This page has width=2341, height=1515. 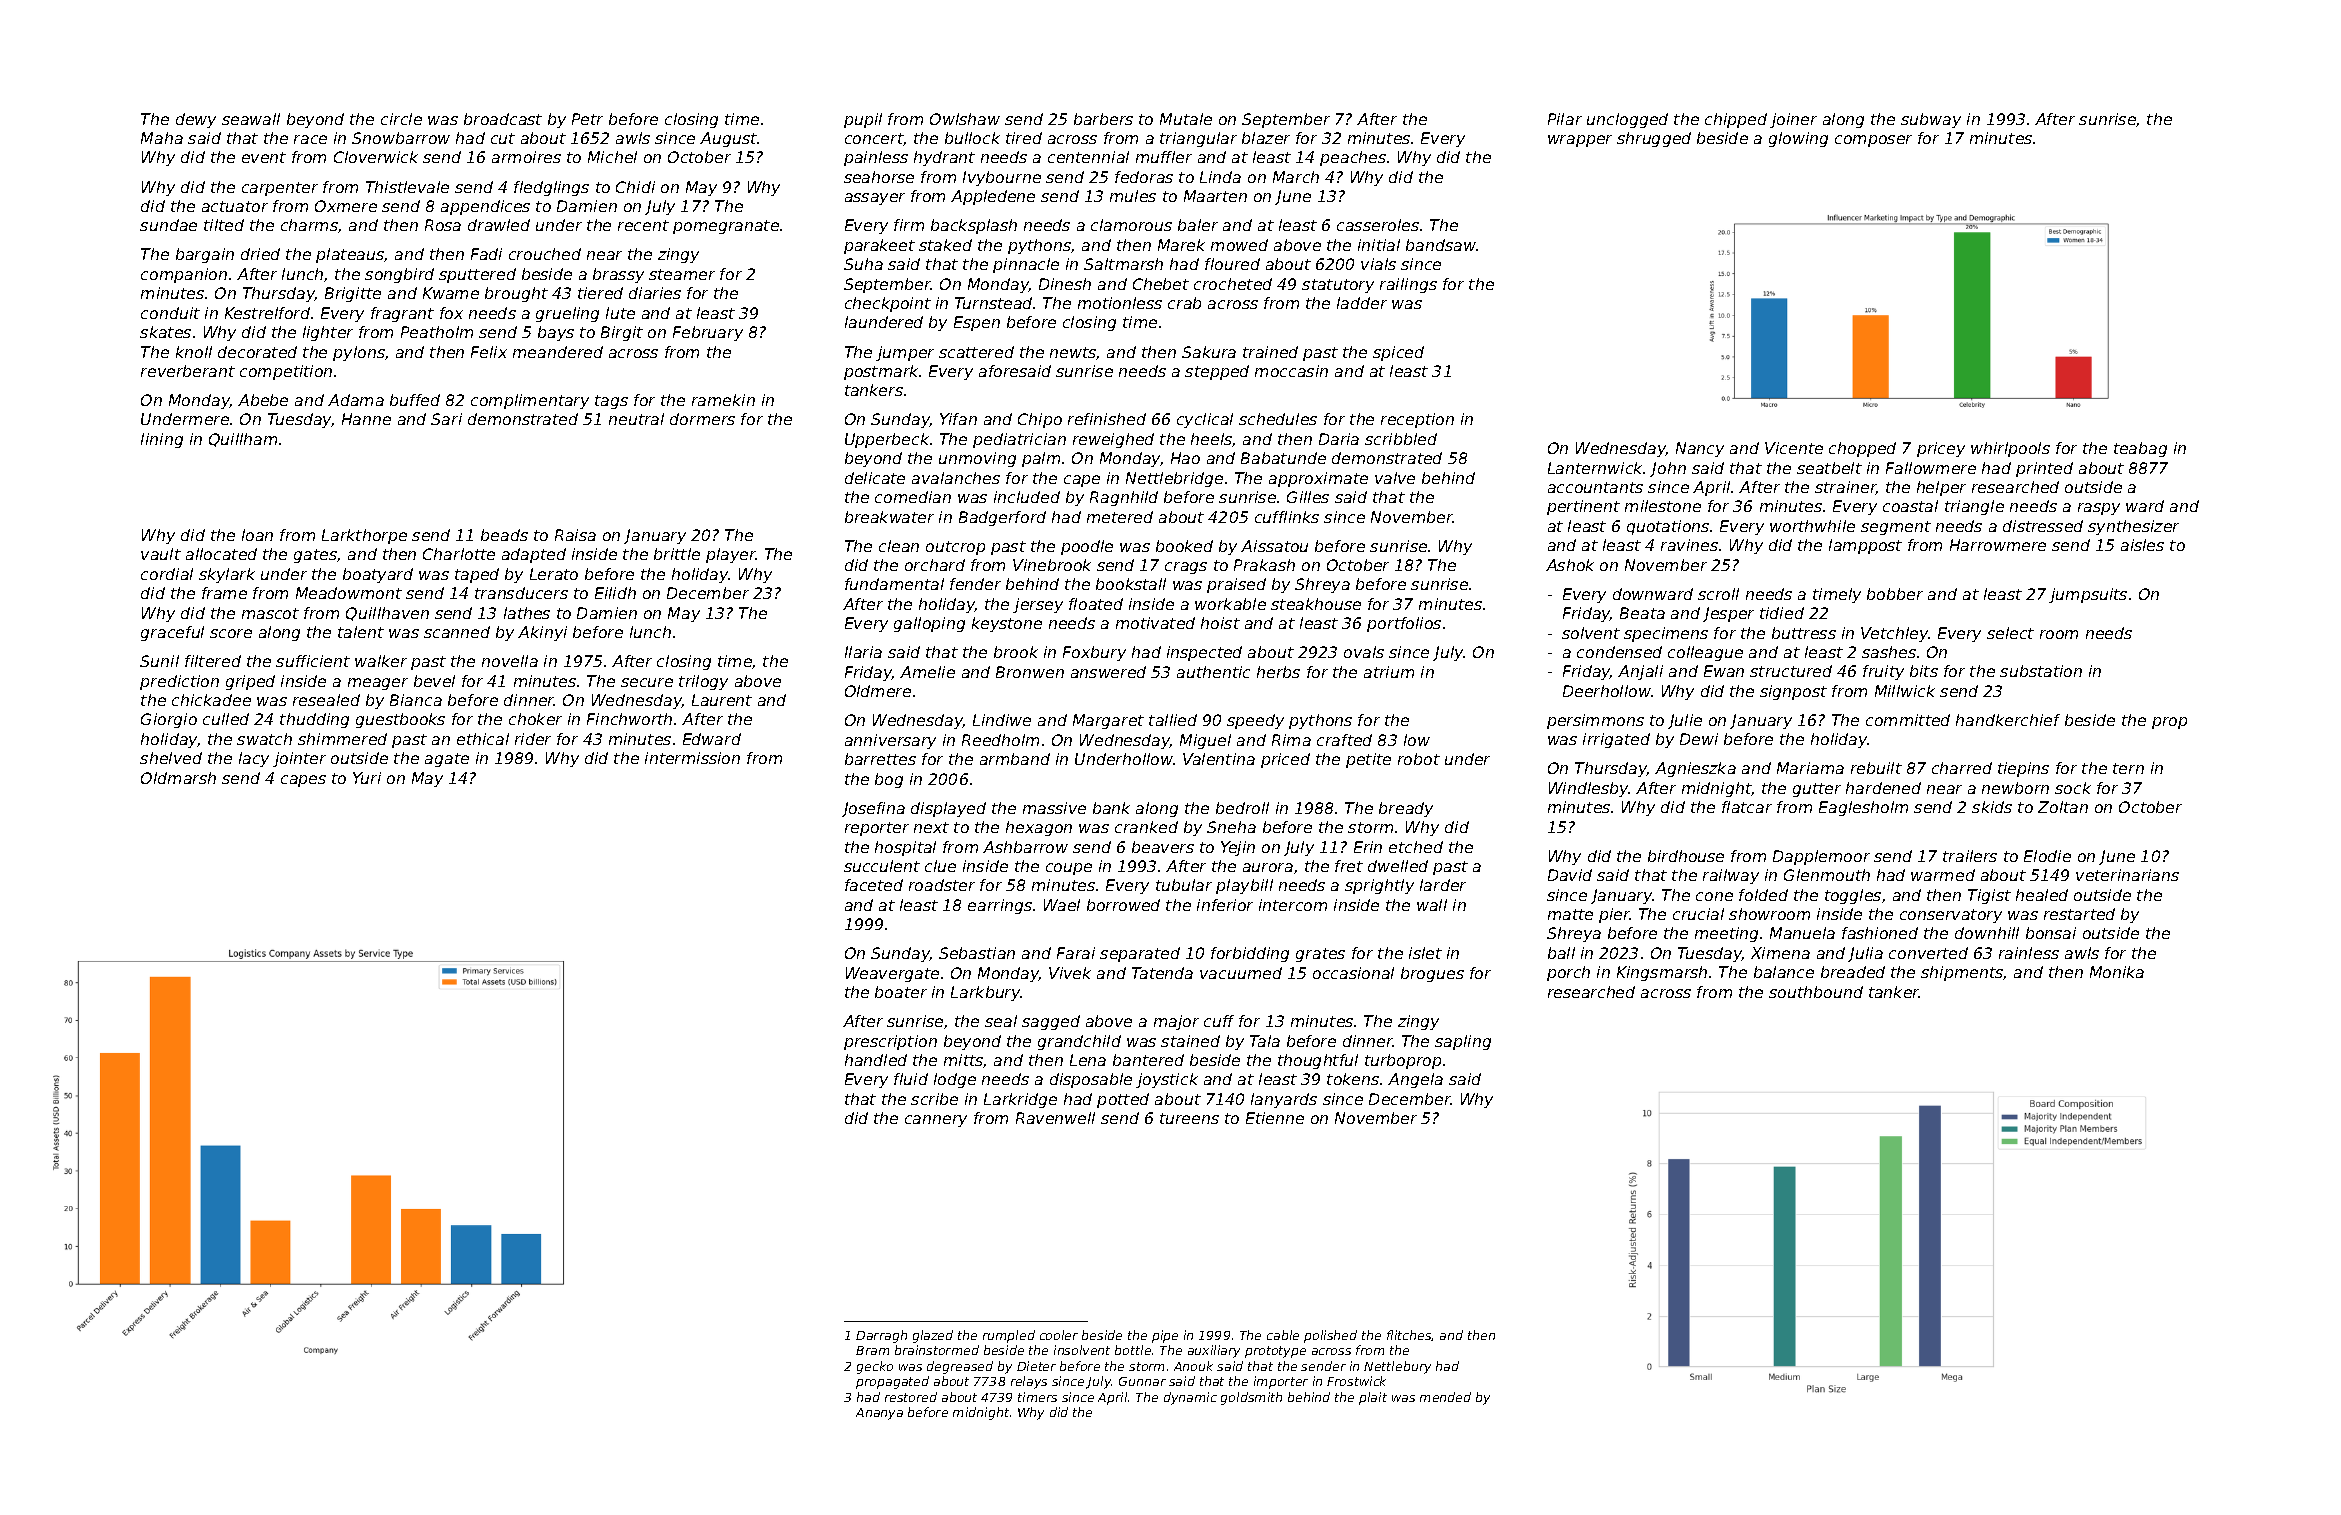 I want to click on Harrowmere, so click(x=1998, y=545).
